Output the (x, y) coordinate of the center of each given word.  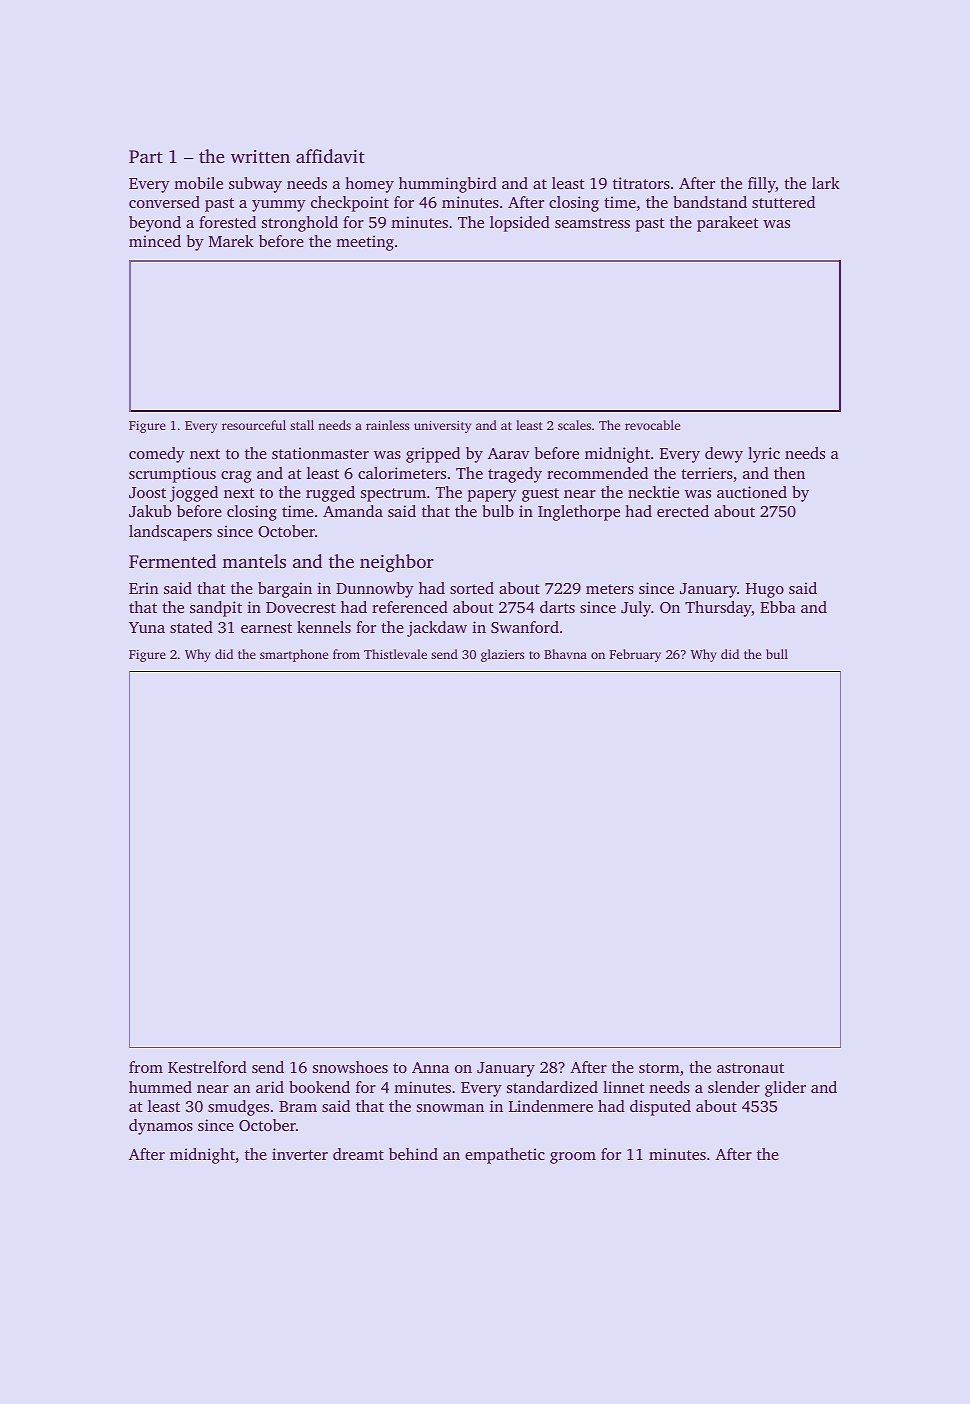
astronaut (750, 1068)
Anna (430, 1067)
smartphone (294, 655)
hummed (160, 1087)
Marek (231, 241)
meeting (365, 243)
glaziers (502, 655)
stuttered (783, 202)
